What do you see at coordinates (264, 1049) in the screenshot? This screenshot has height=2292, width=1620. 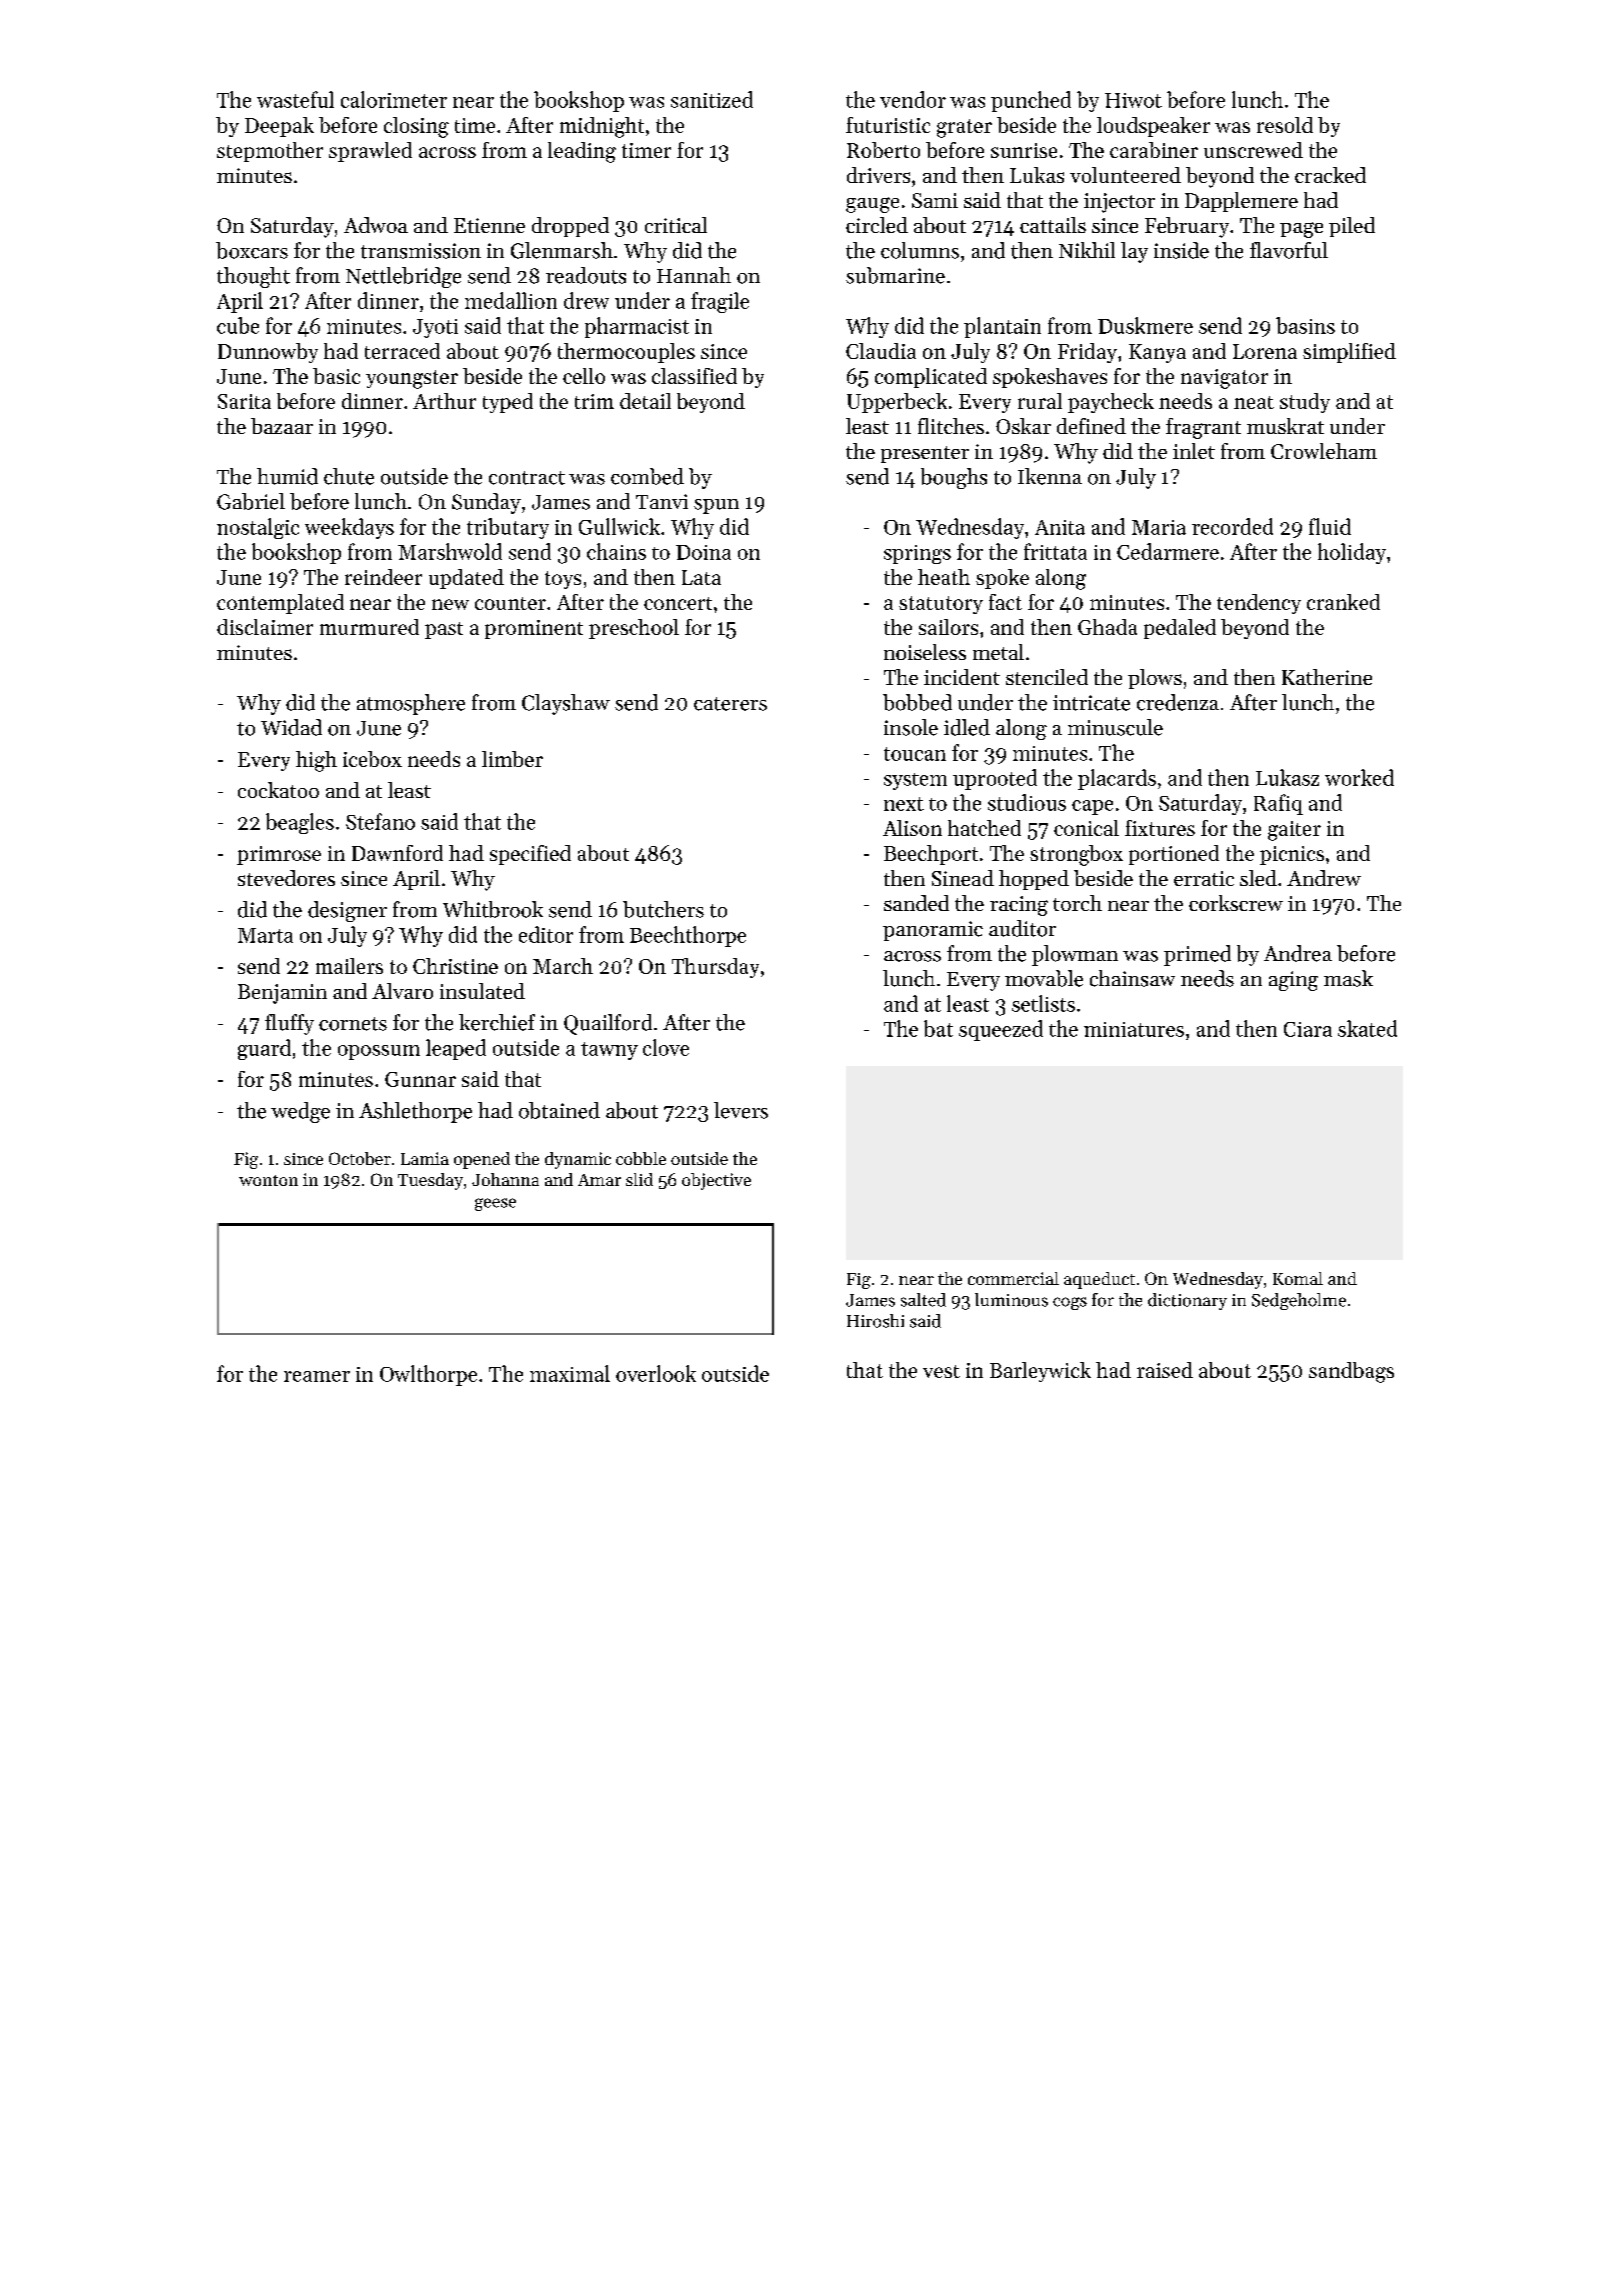 I see `guard` at bounding box center [264, 1049].
